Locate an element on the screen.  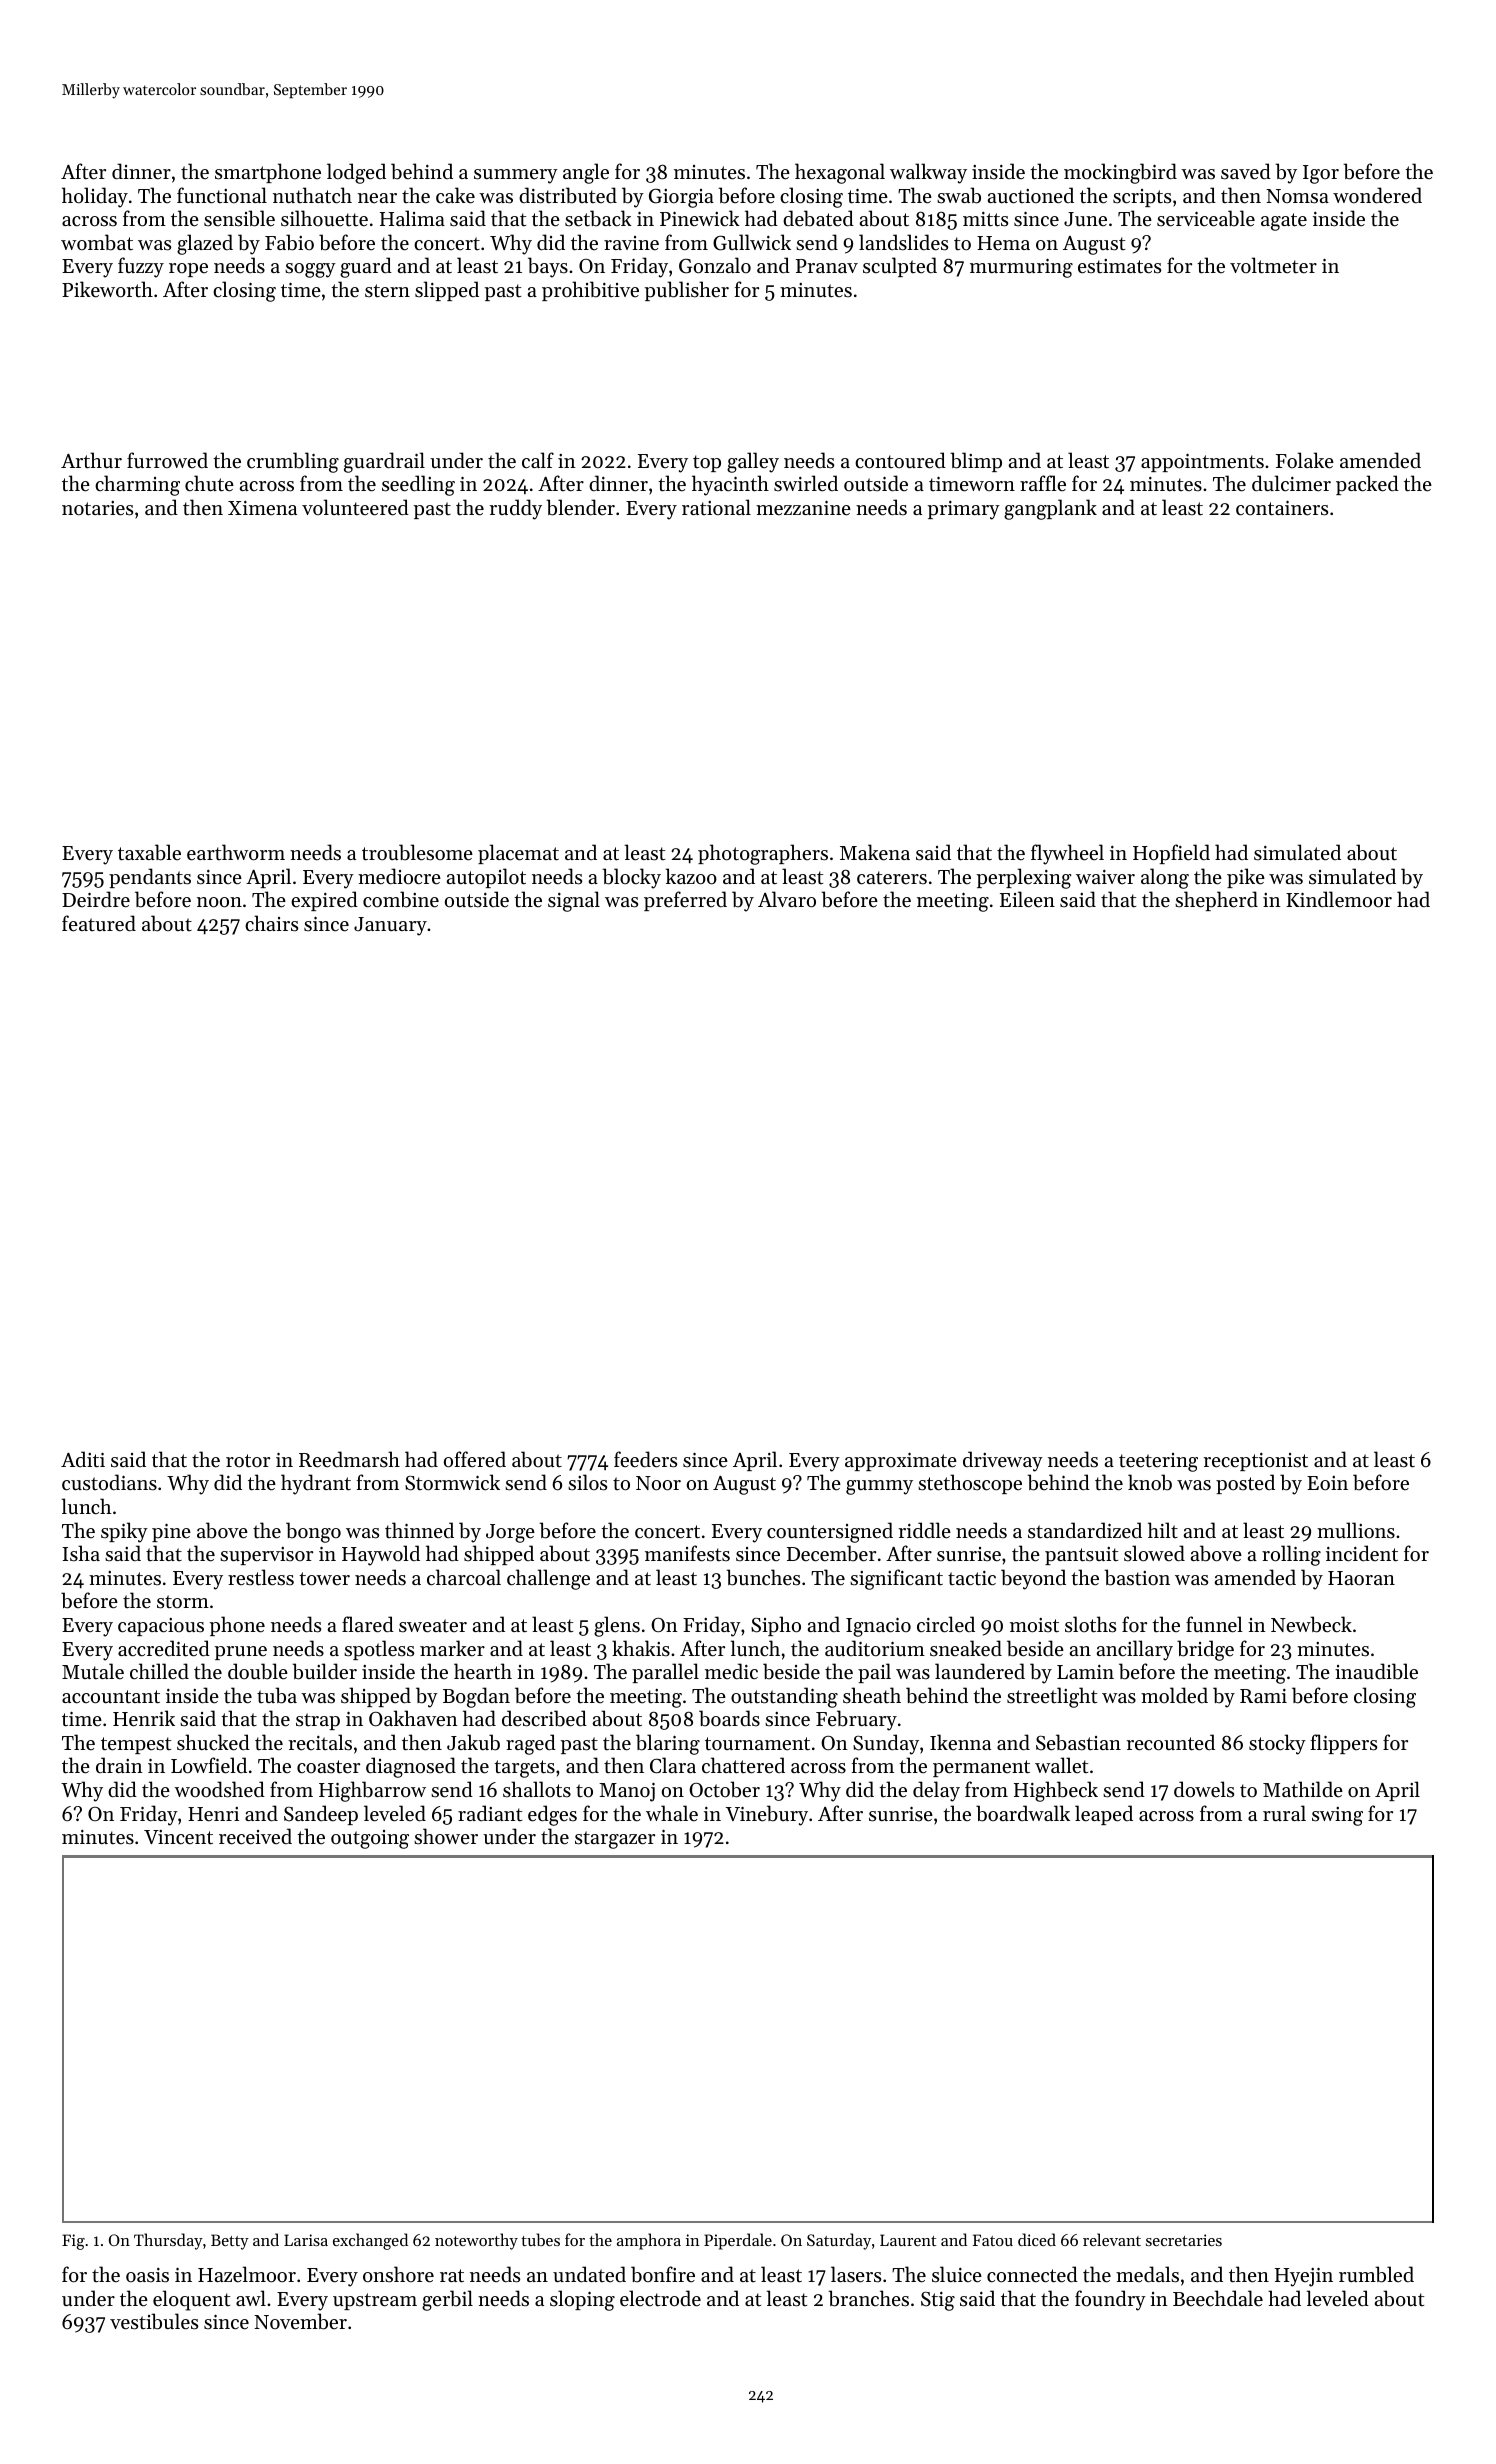
amphora is located at coordinates (649, 2241).
